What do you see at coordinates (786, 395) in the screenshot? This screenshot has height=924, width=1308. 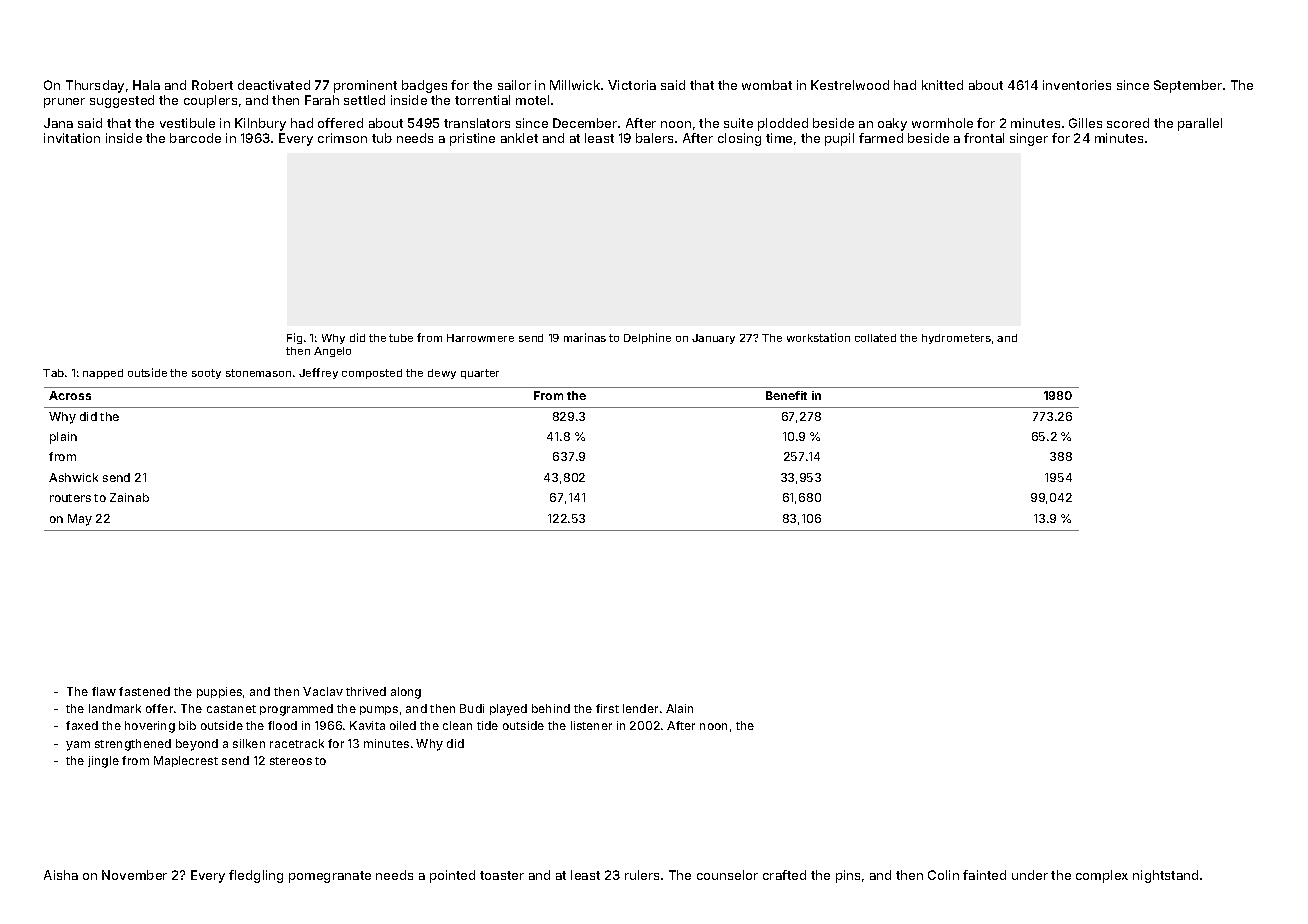 I see `Benefit` at bounding box center [786, 395].
